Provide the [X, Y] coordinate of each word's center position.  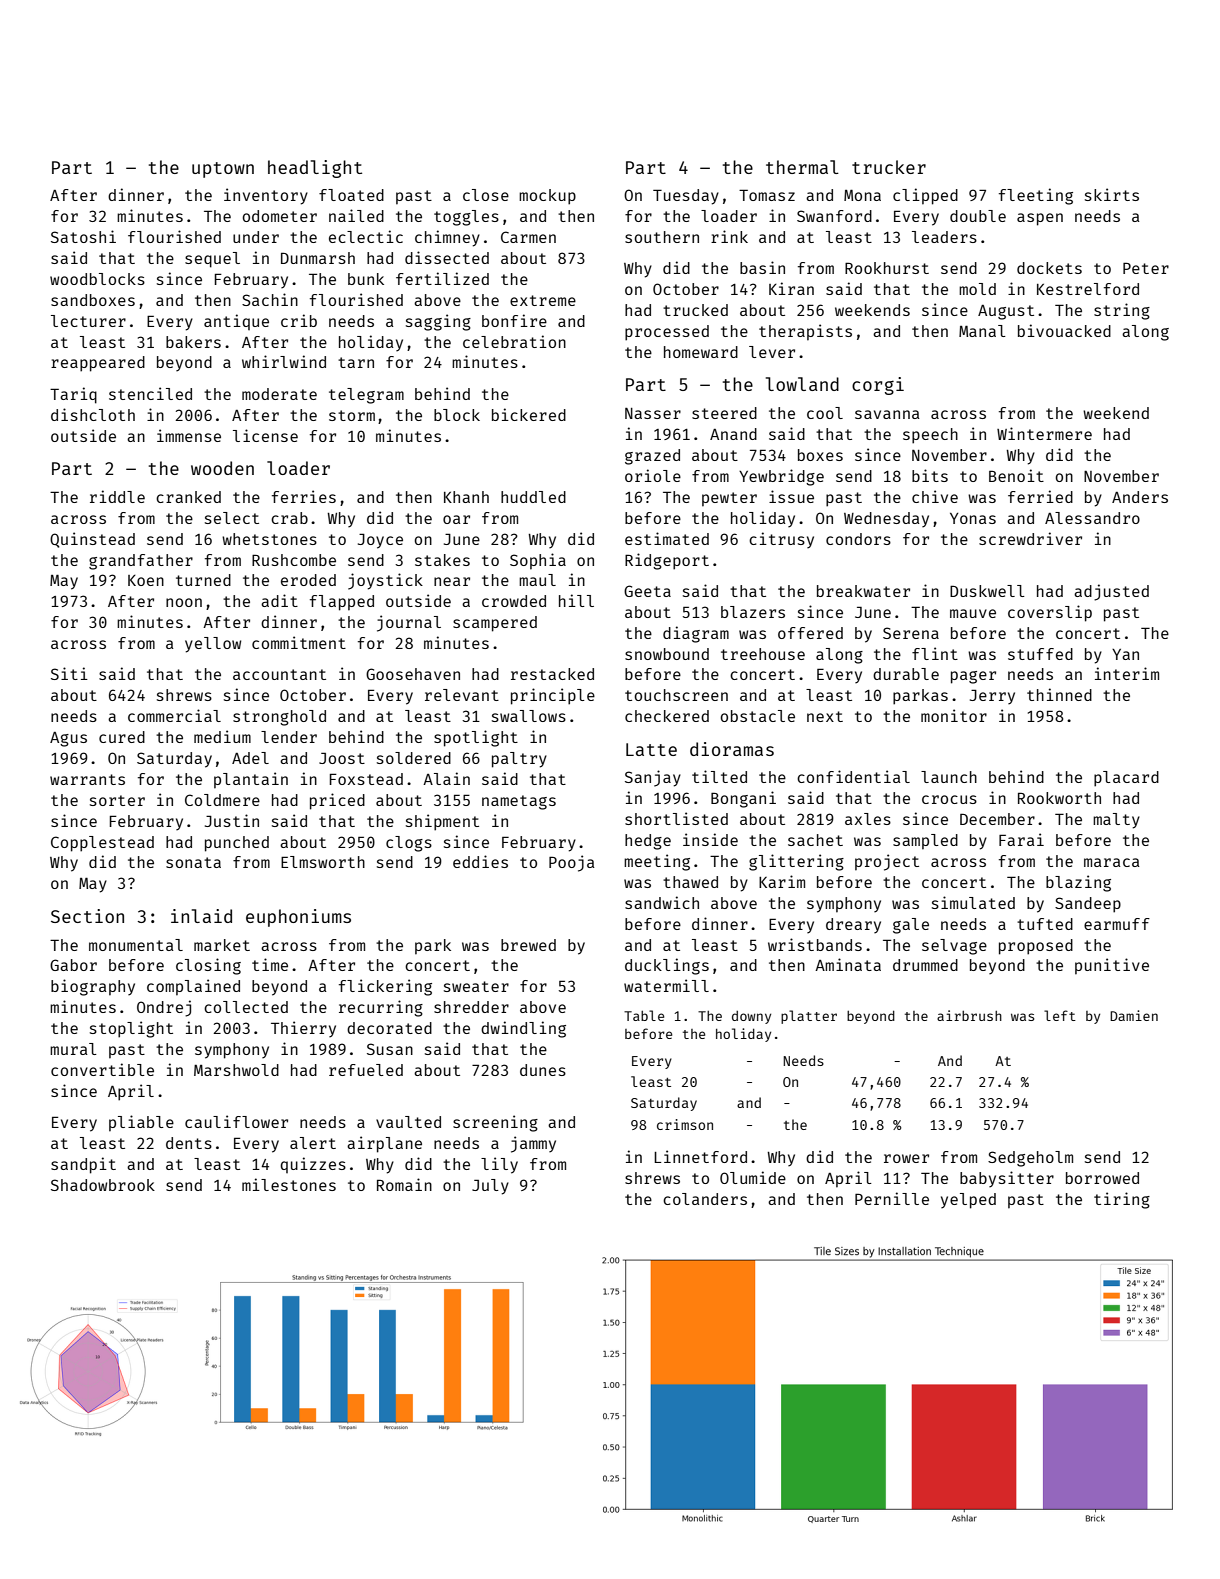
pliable [141, 1123]
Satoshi [83, 236]
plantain [251, 780]
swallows [529, 716]
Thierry [303, 1029]
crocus [949, 799]
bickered [529, 414]
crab [289, 518]
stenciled [150, 393]
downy [751, 1017]
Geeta [647, 591]
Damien [1134, 1015]
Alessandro [1092, 518]
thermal [802, 167]
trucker [889, 167]
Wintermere [1044, 433]
